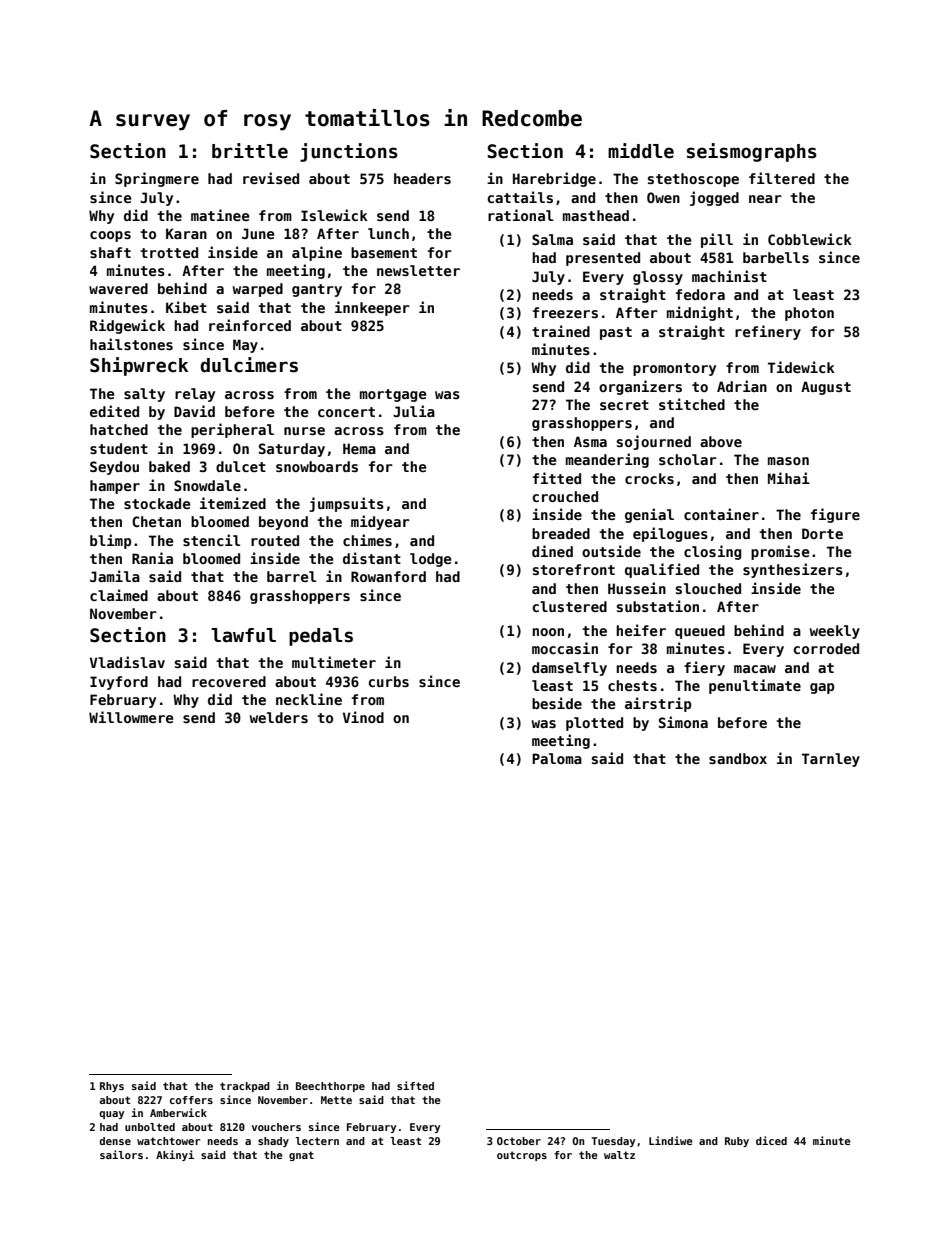 The image size is (952, 1233). I want to click on Owen, so click(663, 197).
